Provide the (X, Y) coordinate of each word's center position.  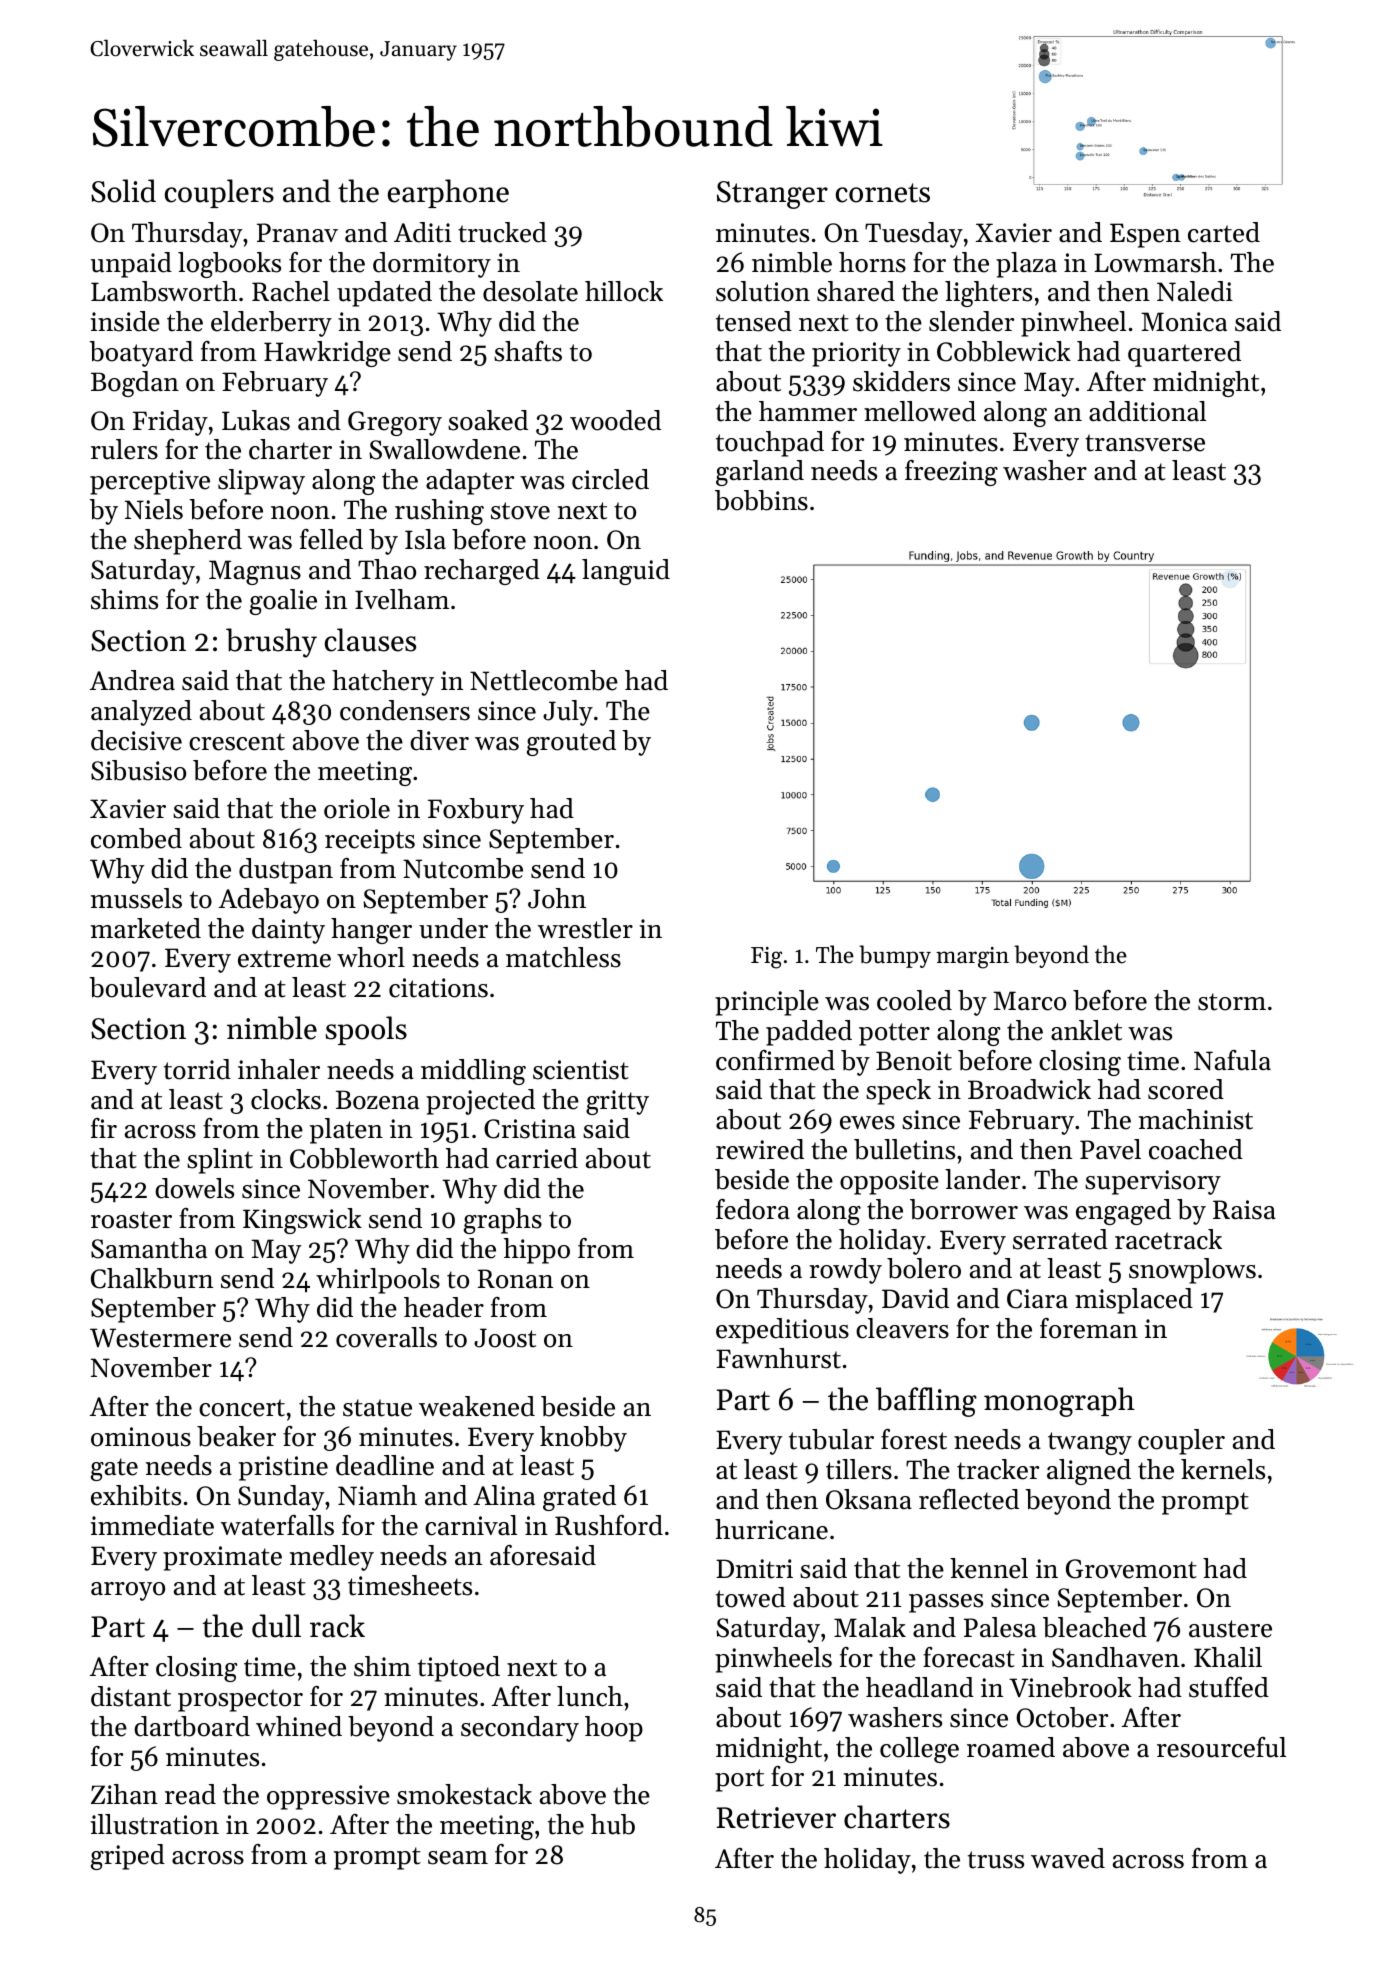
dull (276, 1626)
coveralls (386, 1337)
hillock (624, 291)
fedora (753, 1209)
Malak (870, 1627)
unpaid (131, 265)
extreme (284, 959)
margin (972, 958)
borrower (964, 1209)
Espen (1145, 235)
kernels (1223, 1469)
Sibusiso (138, 770)
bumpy (895, 956)
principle (767, 1003)
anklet (1086, 1030)
